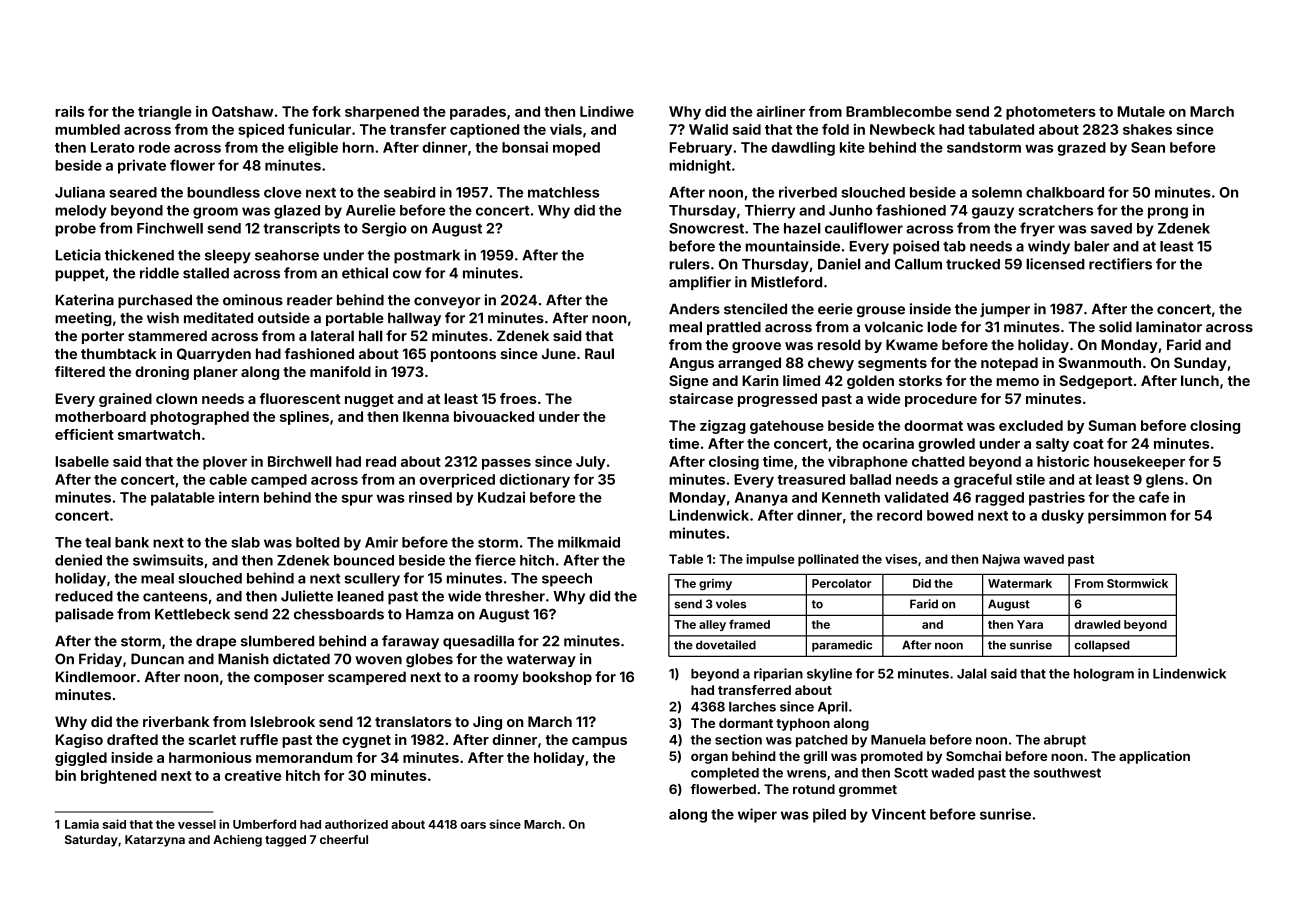 This screenshot has width=1308, height=924. I want to click on graceful, so click(983, 481).
